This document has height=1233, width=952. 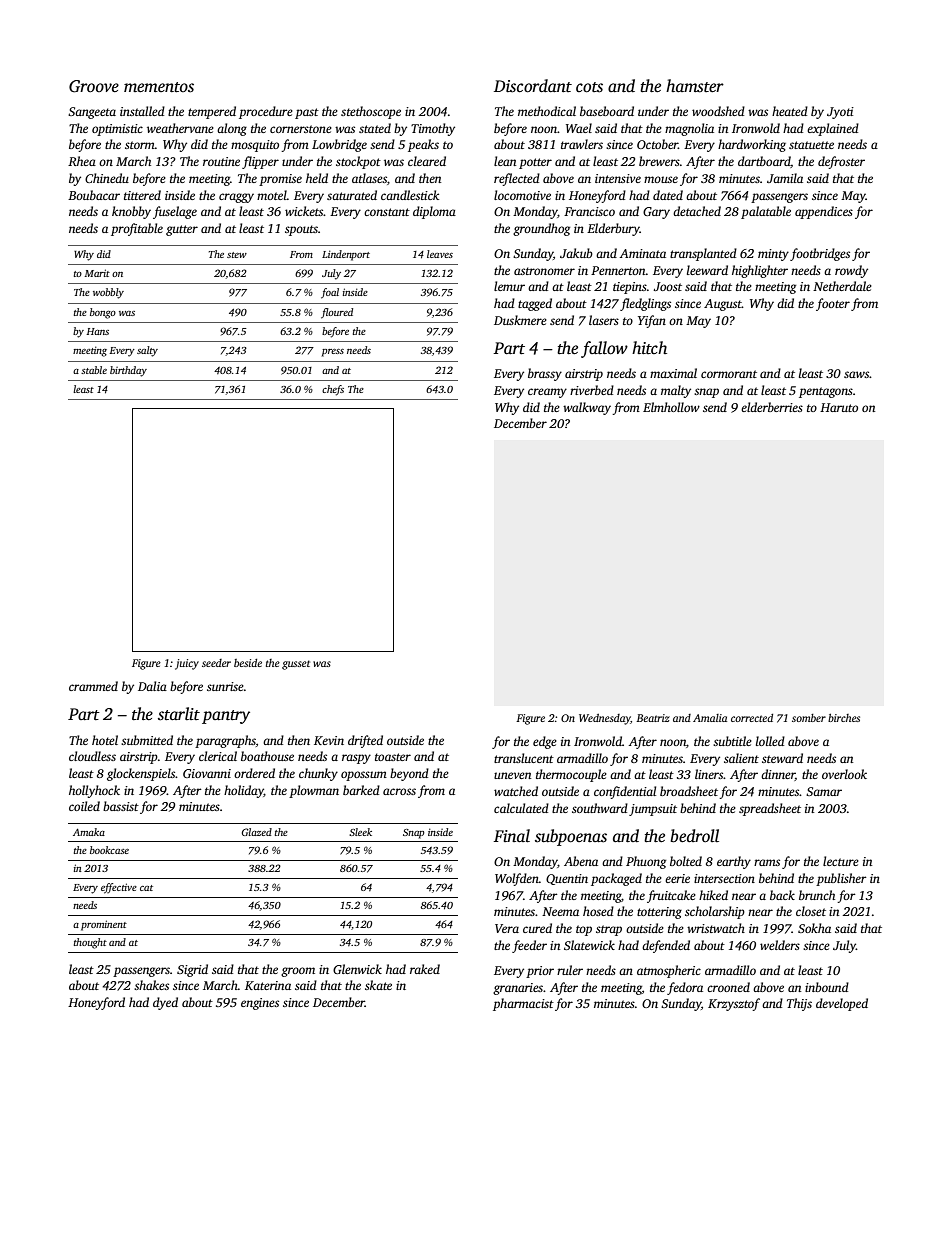 I want to click on dyed, so click(x=165, y=1003).
